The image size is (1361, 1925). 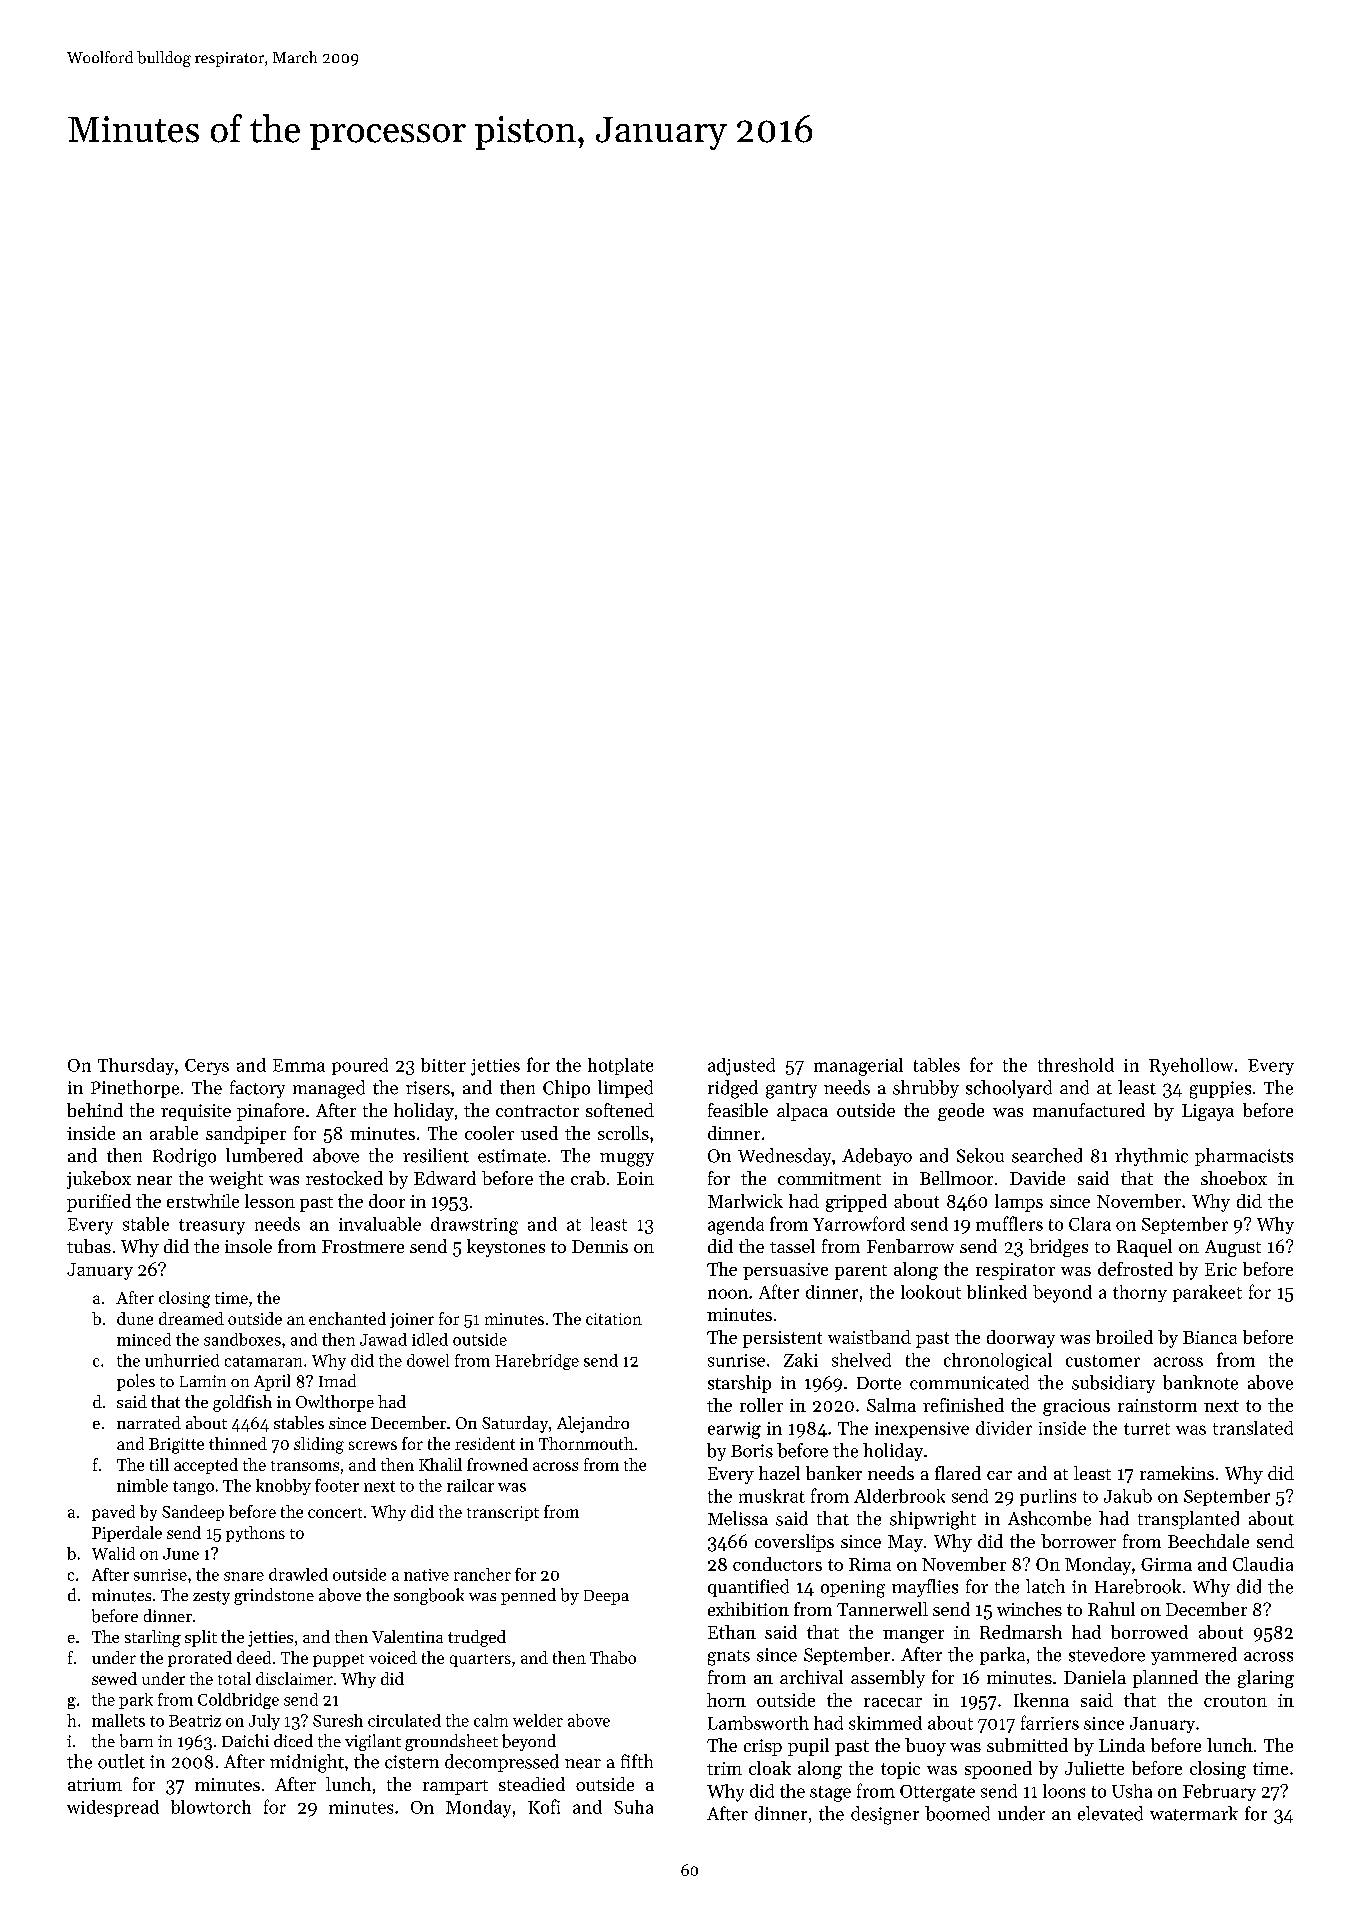 What do you see at coordinates (997, 1292) in the screenshot?
I see `blinked` at bounding box center [997, 1292].
